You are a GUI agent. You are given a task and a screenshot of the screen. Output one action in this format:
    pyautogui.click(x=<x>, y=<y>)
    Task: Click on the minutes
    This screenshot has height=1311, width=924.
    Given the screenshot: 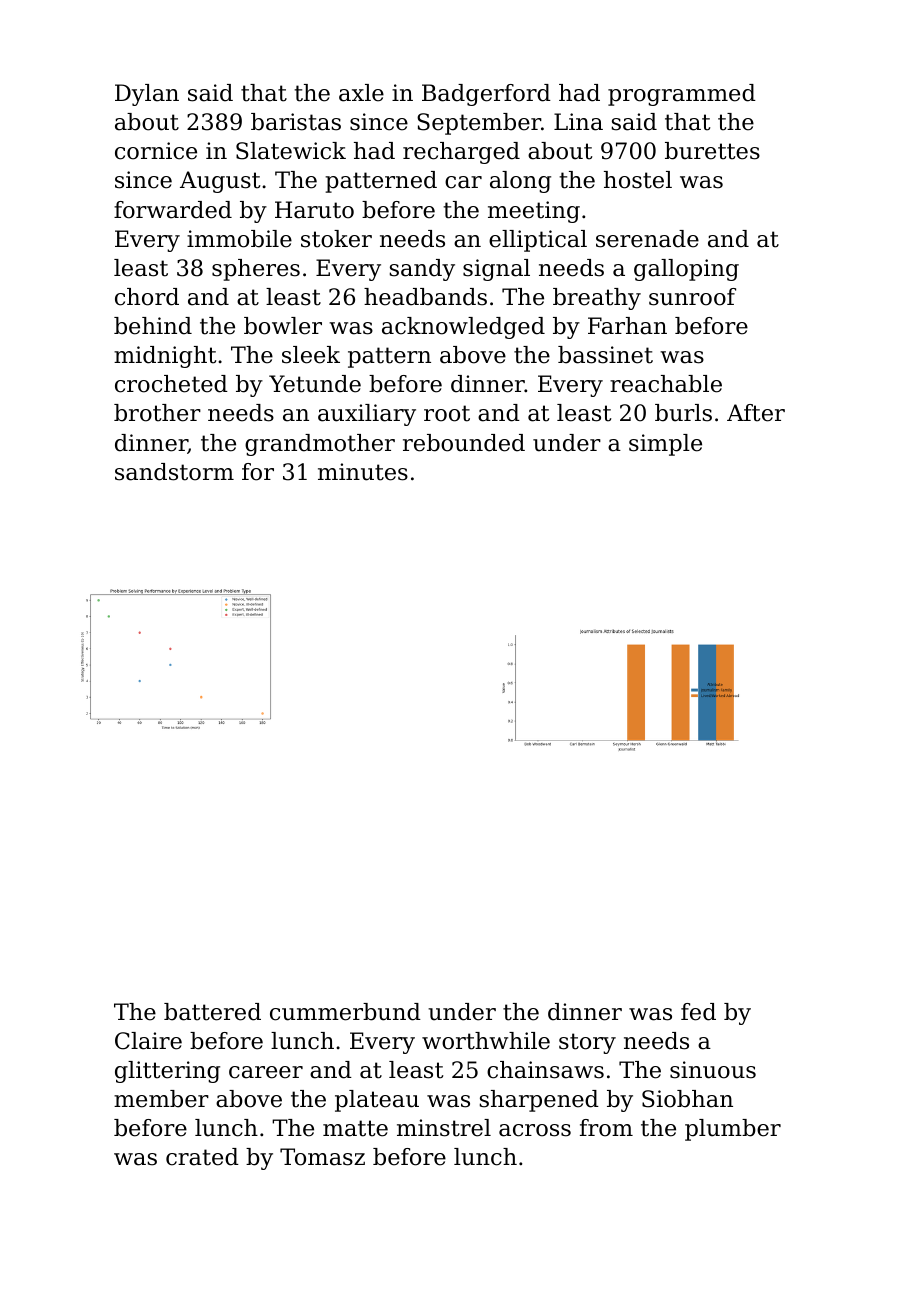 What is the action you would take?
    pyautogui.click(x=363, y=472)
